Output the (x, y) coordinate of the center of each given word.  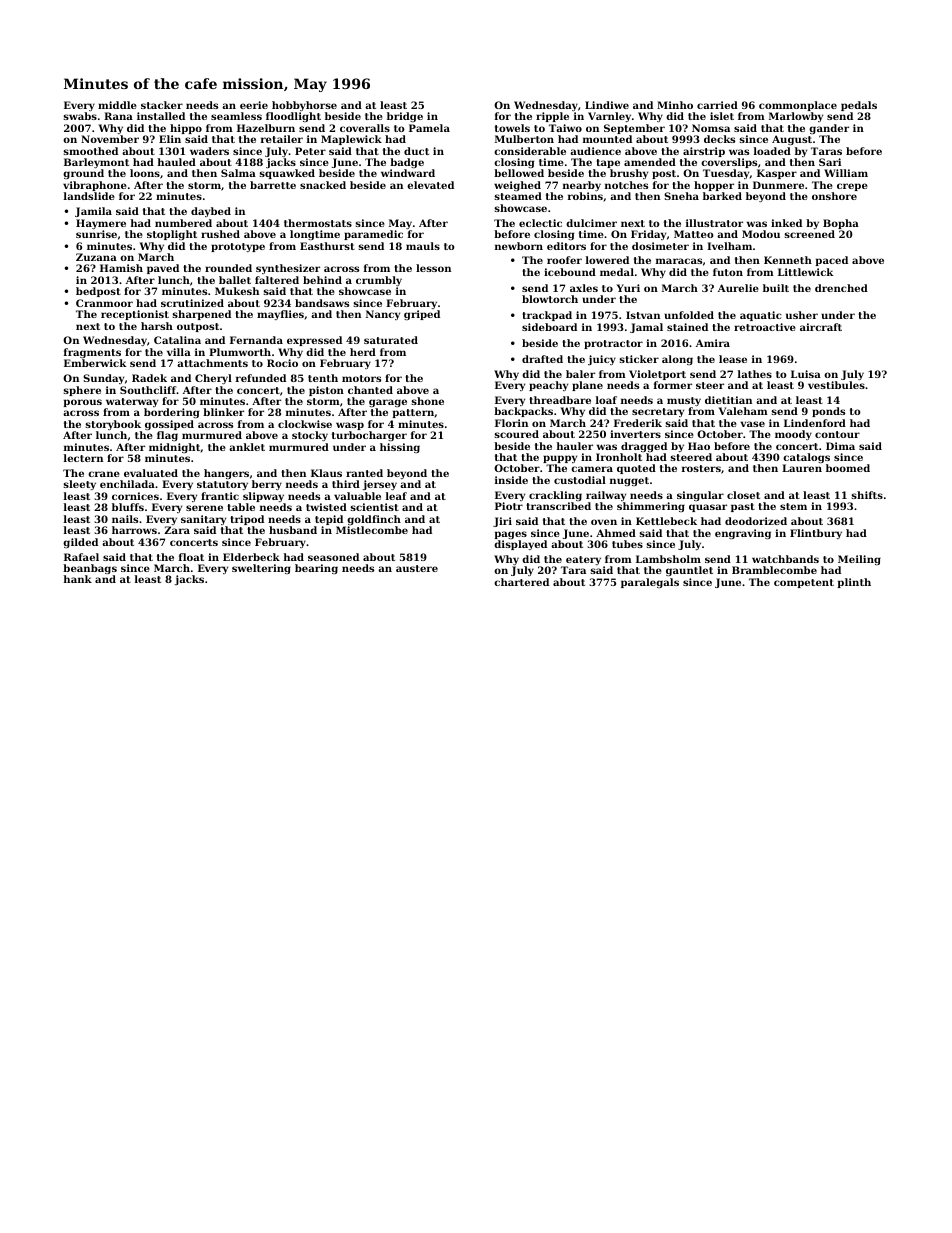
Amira (713, 343)
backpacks (523, 412)
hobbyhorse (304, 106)
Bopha (841, 224)
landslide (89, 196)
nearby (582, 186)
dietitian (728, 400)
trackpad (547, 316)
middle (117, 105)
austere (417, 568)
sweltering (261, 569)
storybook (113, 425)
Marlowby (796, 117)
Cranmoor (104, 303)
